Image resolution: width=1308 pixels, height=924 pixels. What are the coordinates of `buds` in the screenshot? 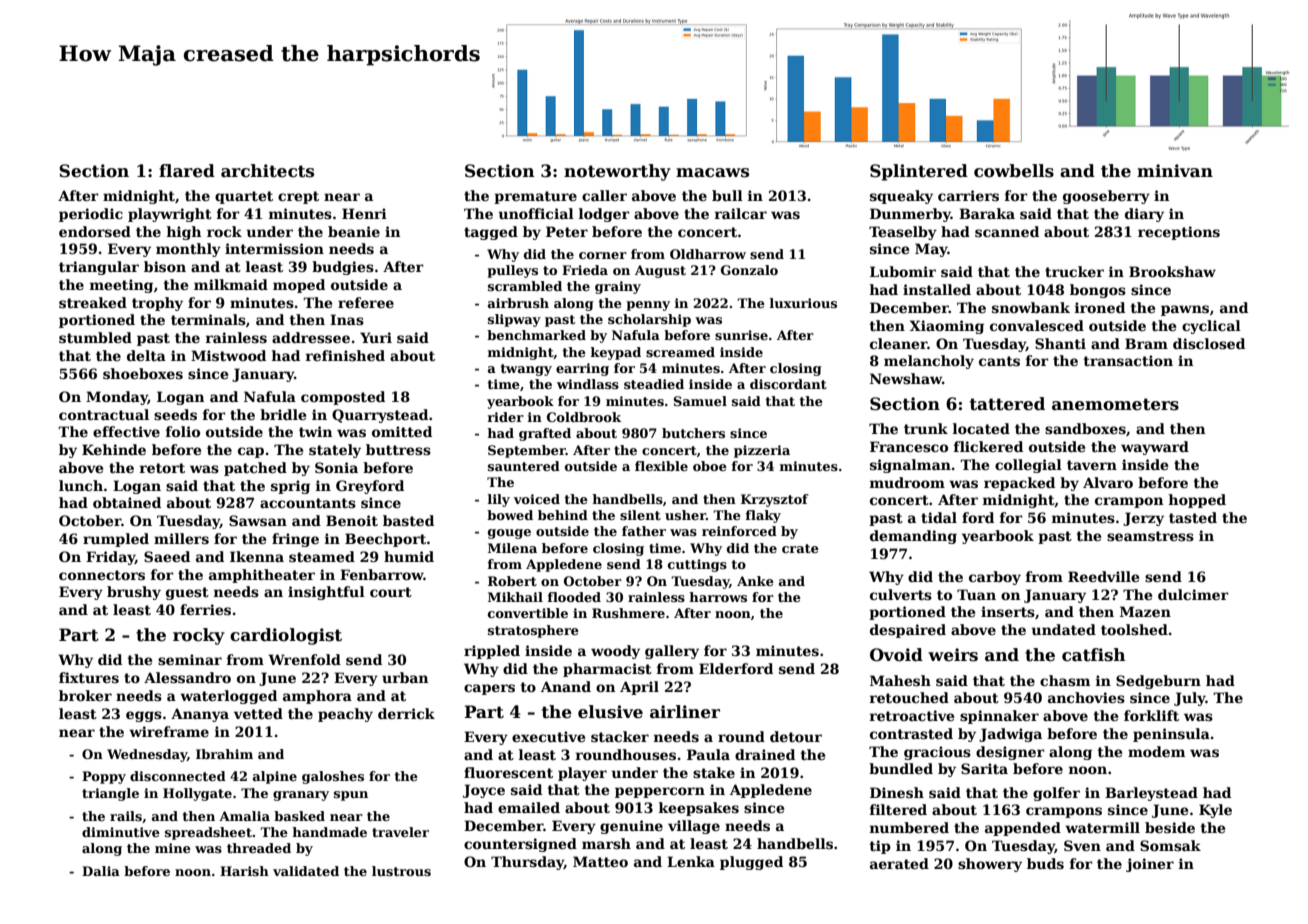 It's located at (1045, 863).
